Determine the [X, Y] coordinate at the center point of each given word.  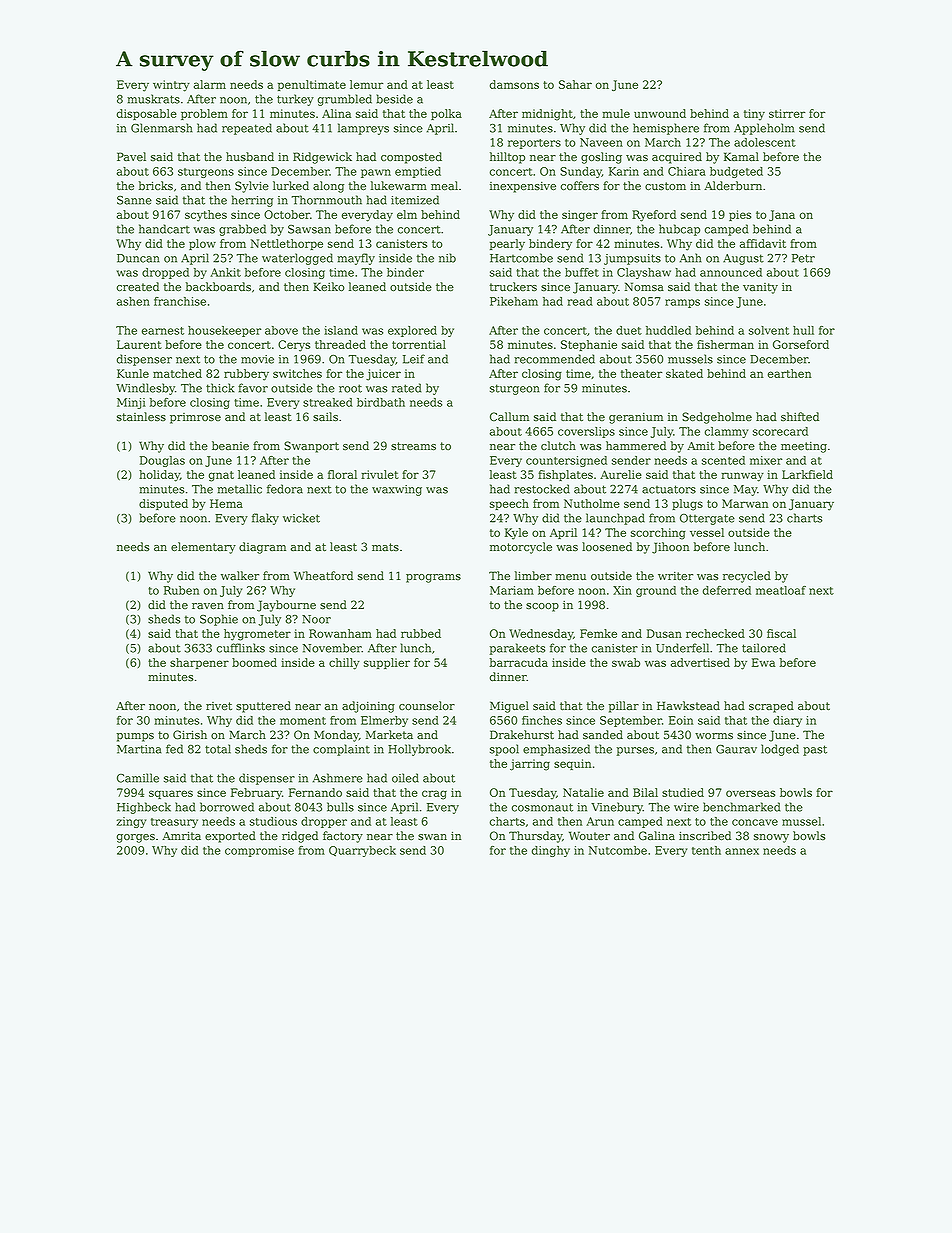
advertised [700, 662]
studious [273, 821]
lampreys [363, 129]
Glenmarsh [161, 128]
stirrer [787, 113]
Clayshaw [644, 273]
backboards [218, 287]
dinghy [551, 851]
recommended [554, 359]
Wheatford [323, 576]
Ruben [181, 590]
